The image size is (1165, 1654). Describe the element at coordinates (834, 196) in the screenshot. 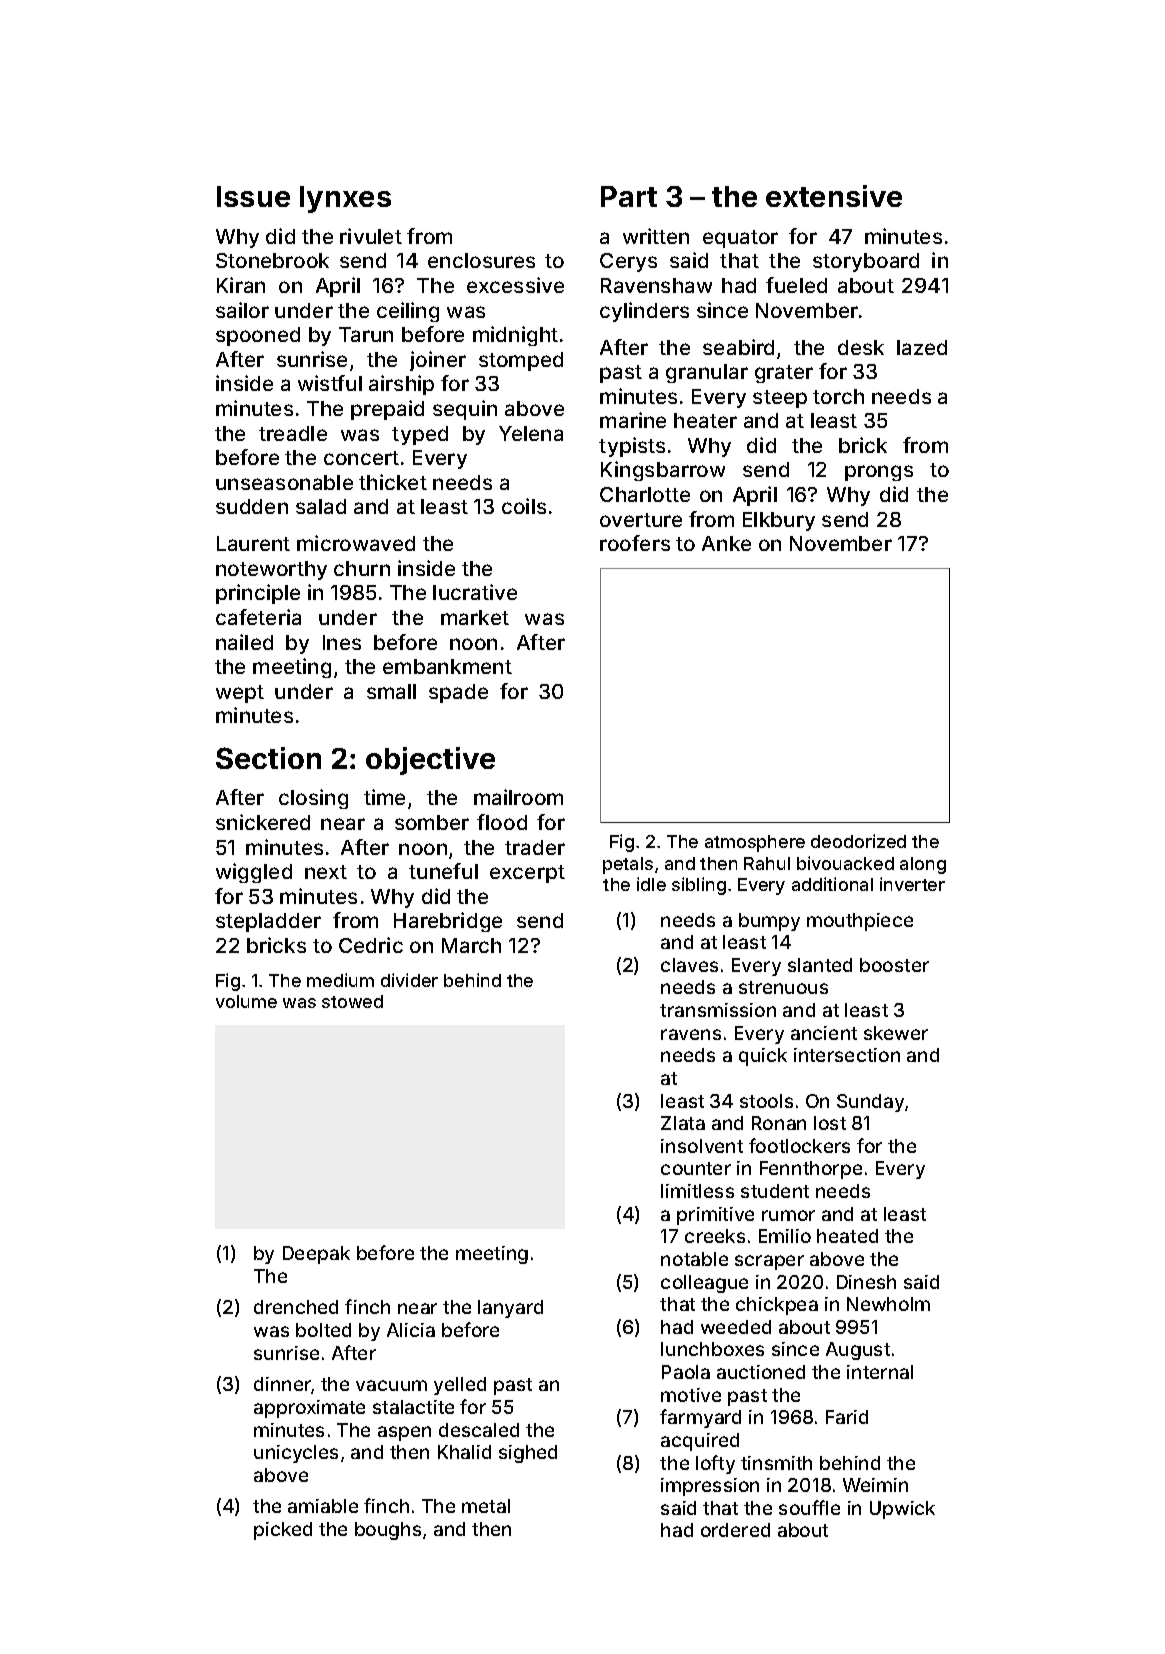

I see `extensive` at that location.
